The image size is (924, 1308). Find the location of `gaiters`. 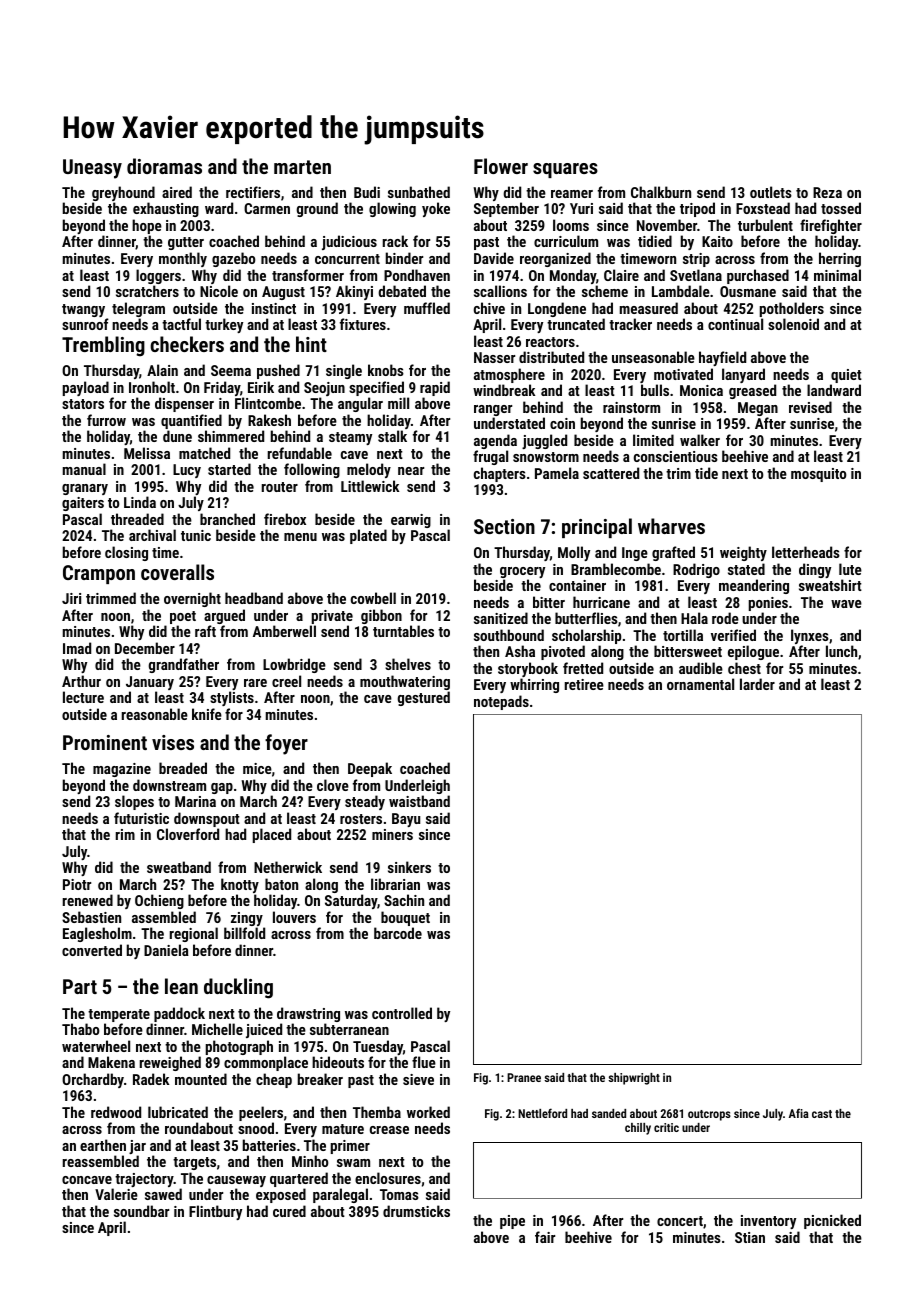

gaiters is located at coordinates (83, 504).
